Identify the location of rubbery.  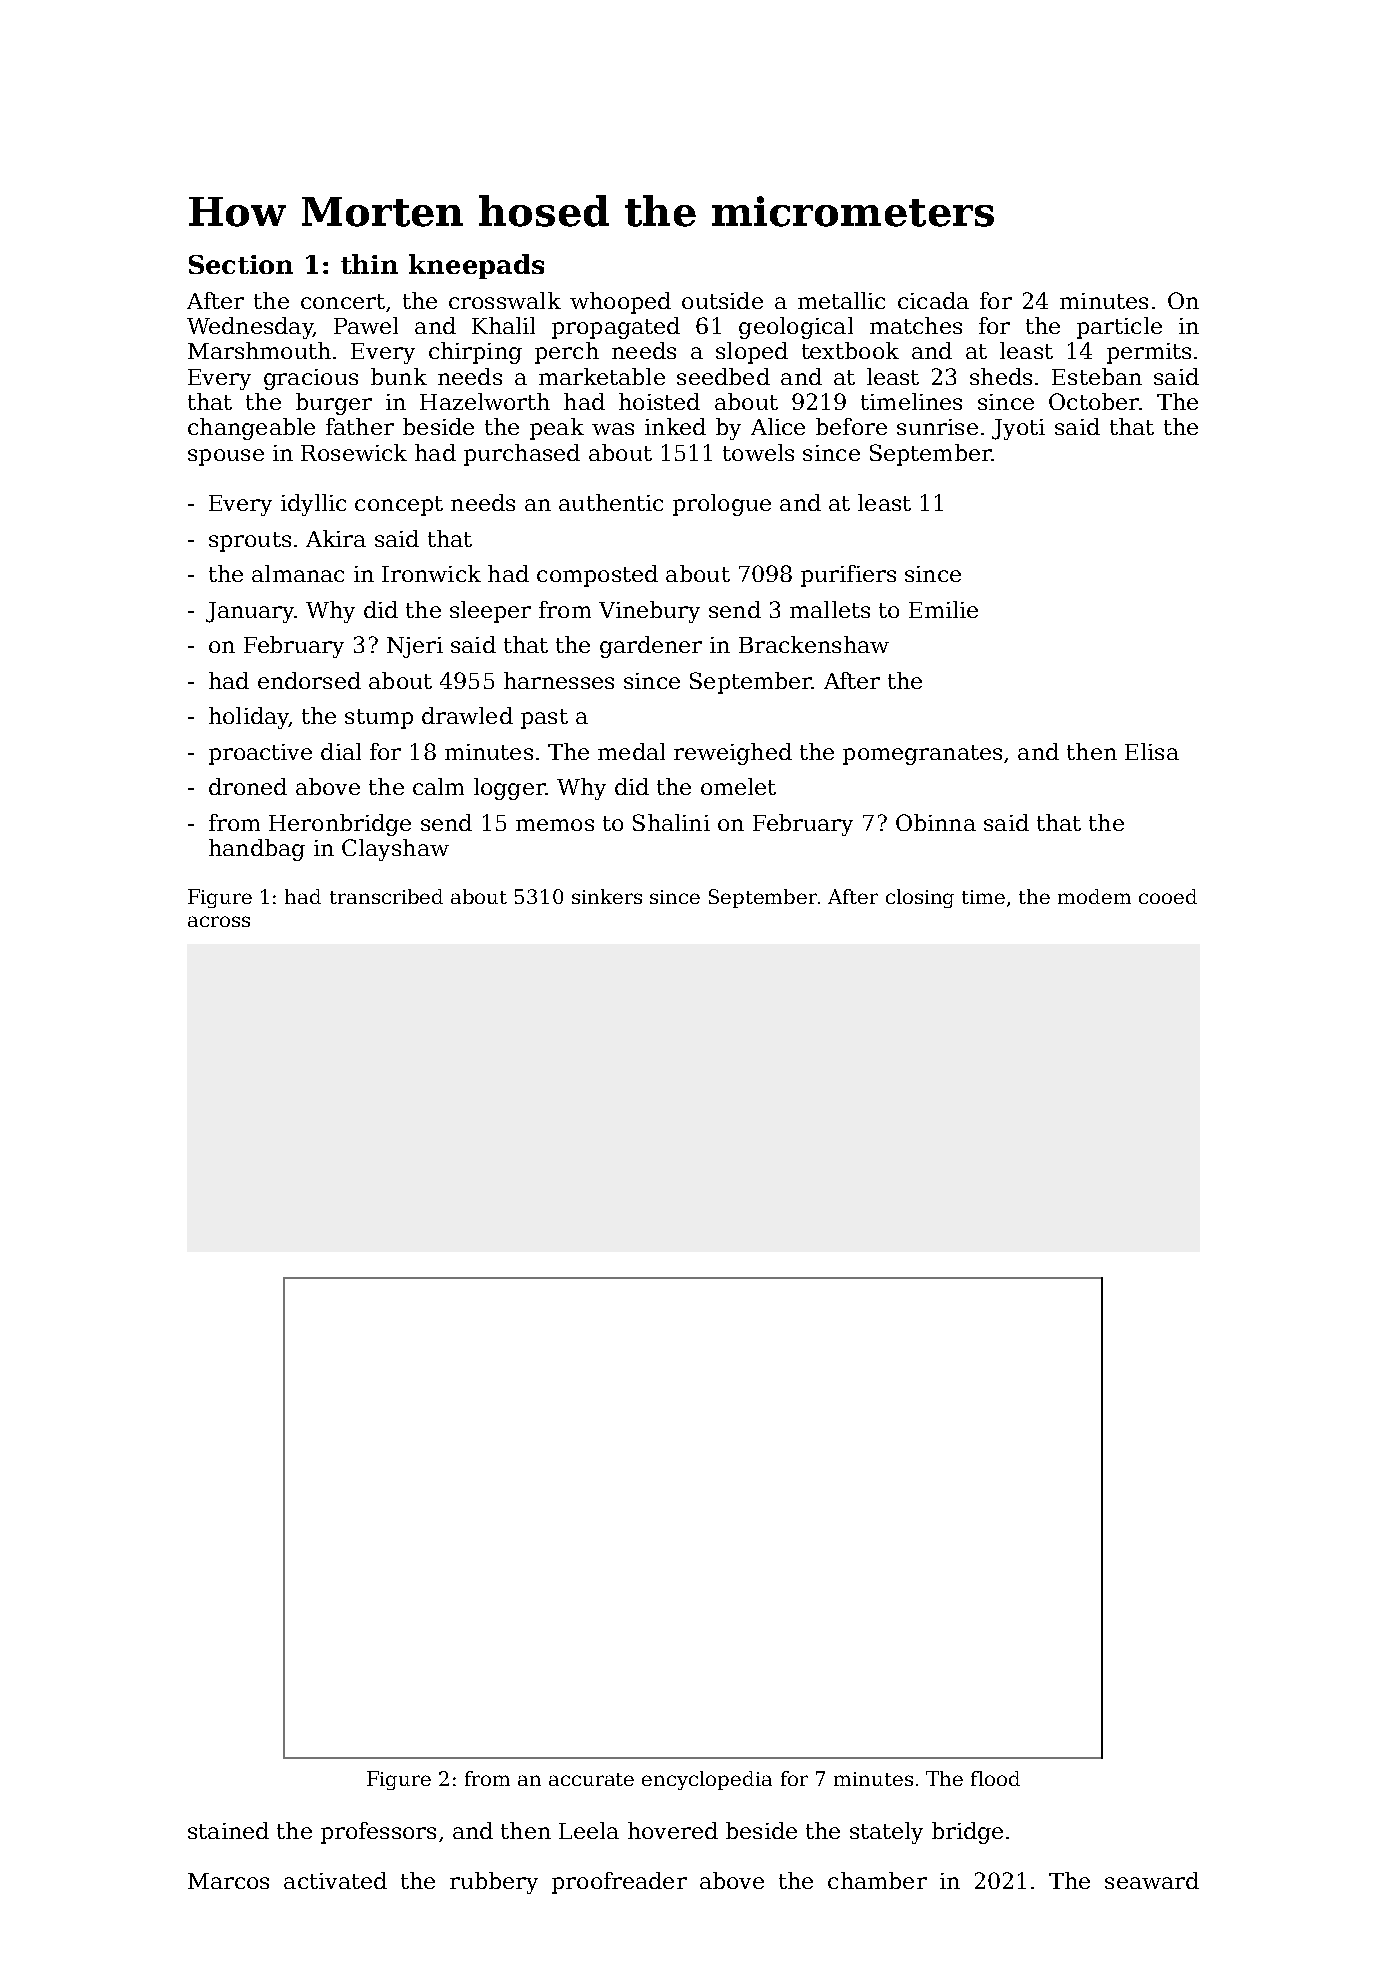
(494, 1883).
